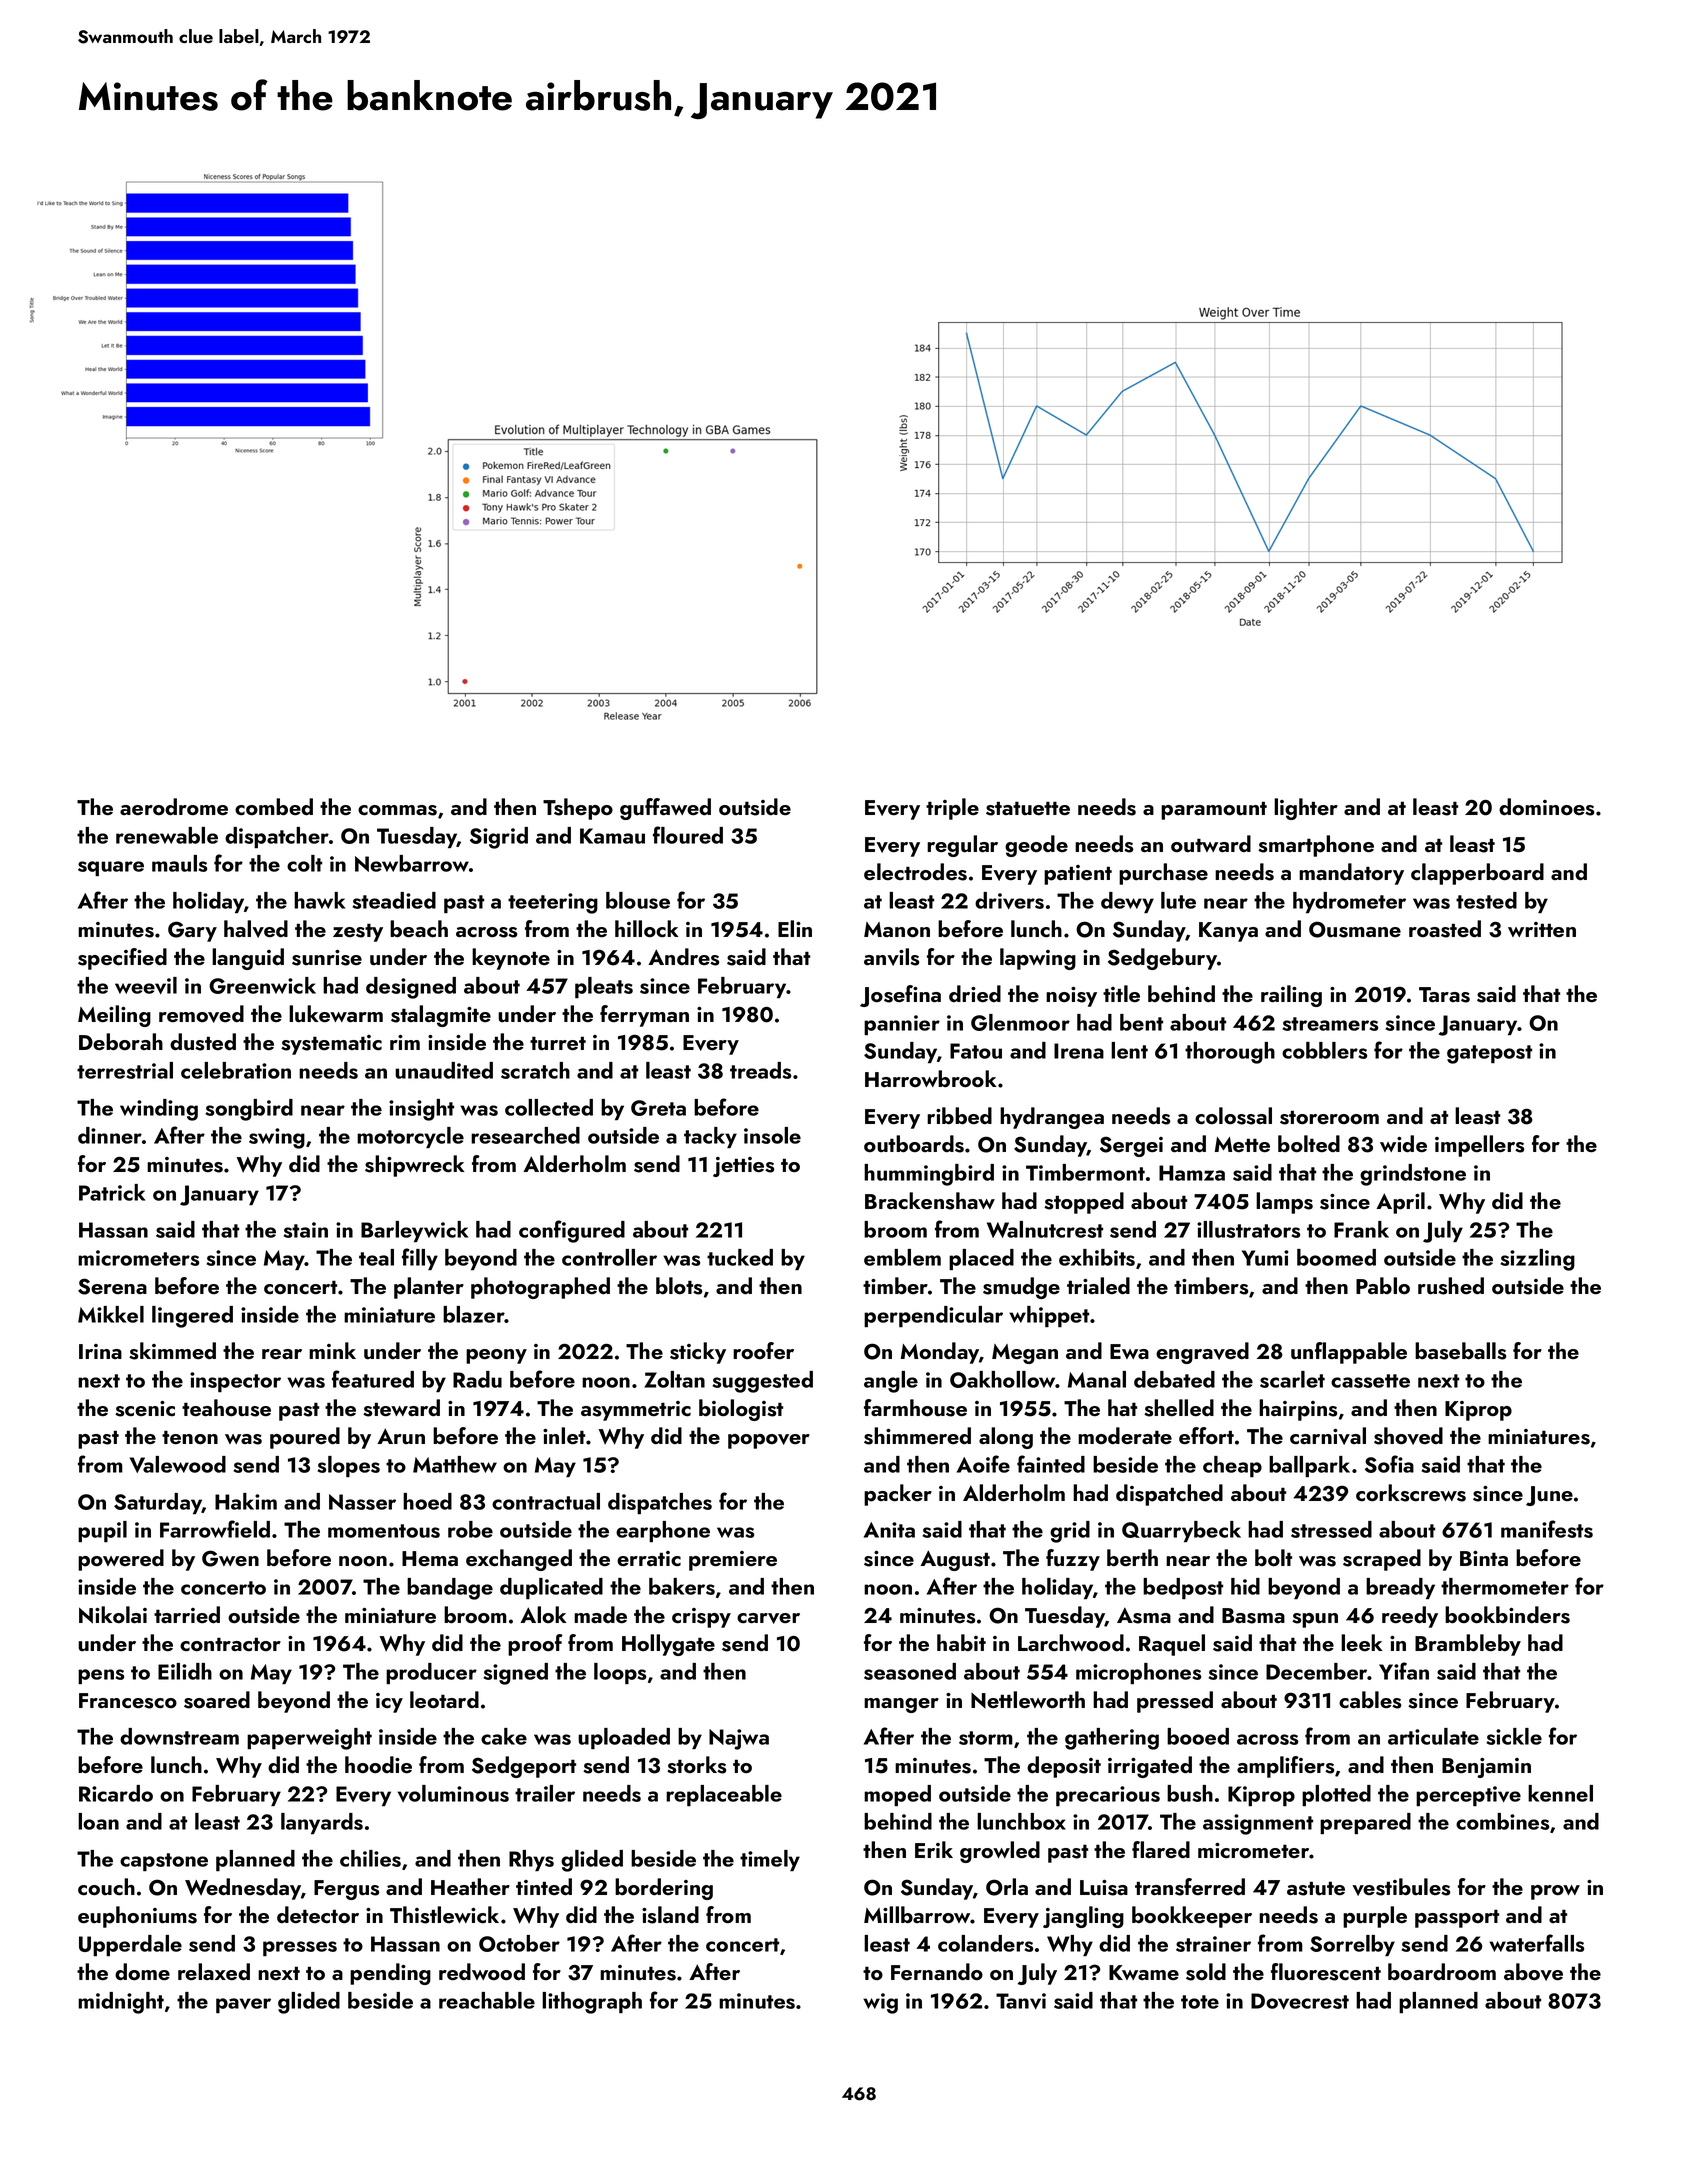  What do you see at coordinates (431, 1673) in the image?
I see `producer` at bounding box center [431, 1673].
